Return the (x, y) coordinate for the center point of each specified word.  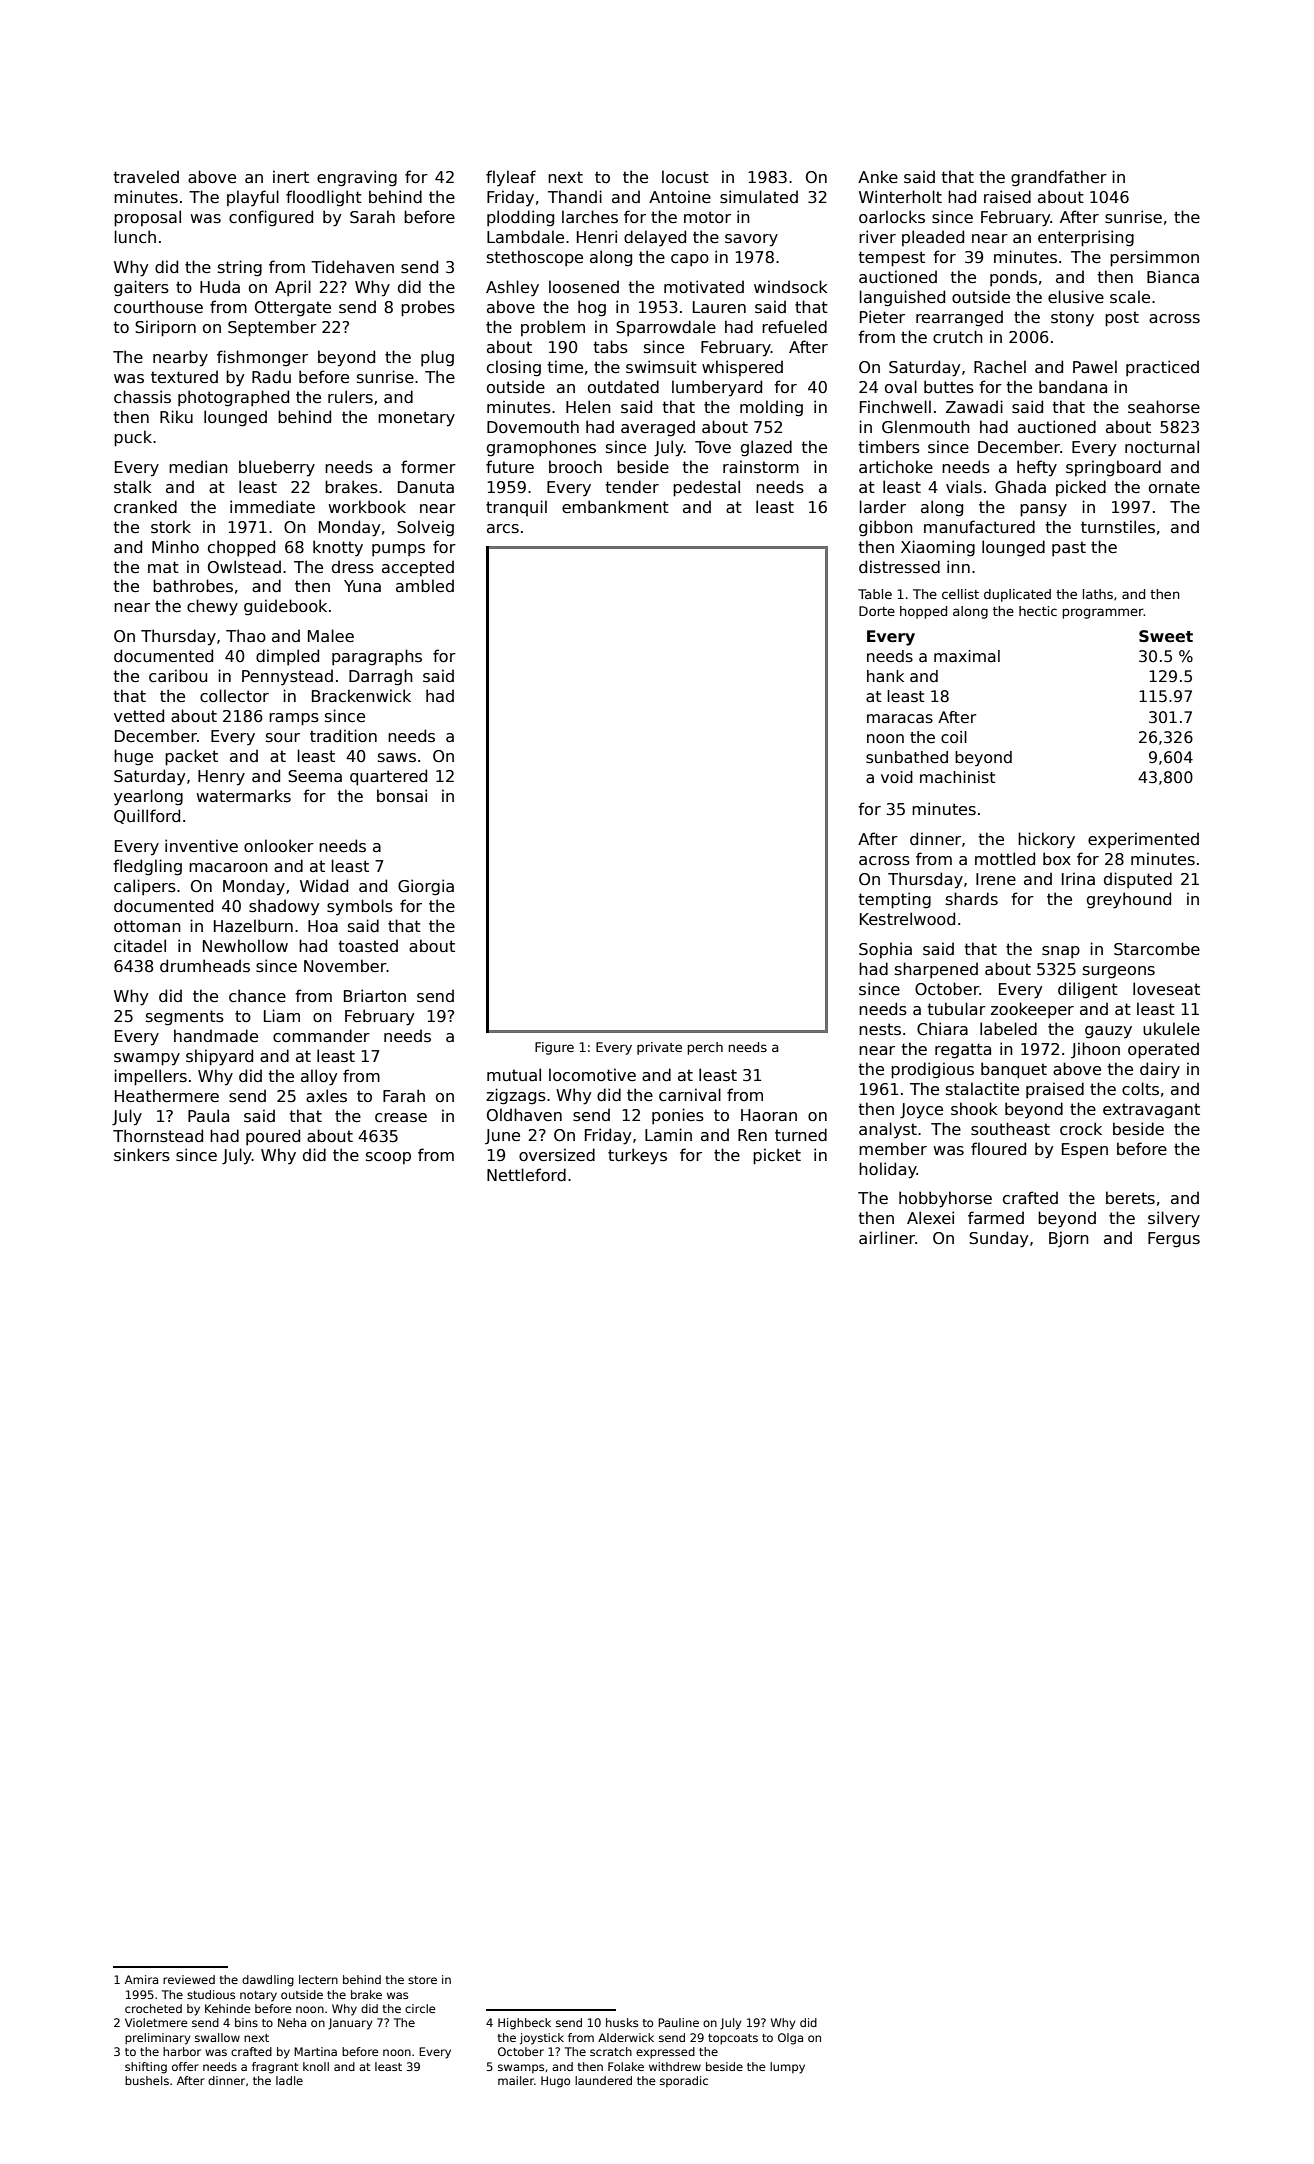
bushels (147, 2080)
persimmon (1154, 258)
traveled (146, 176)
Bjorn (1069, 1239)
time (565, 366)
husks (622, 2022)
